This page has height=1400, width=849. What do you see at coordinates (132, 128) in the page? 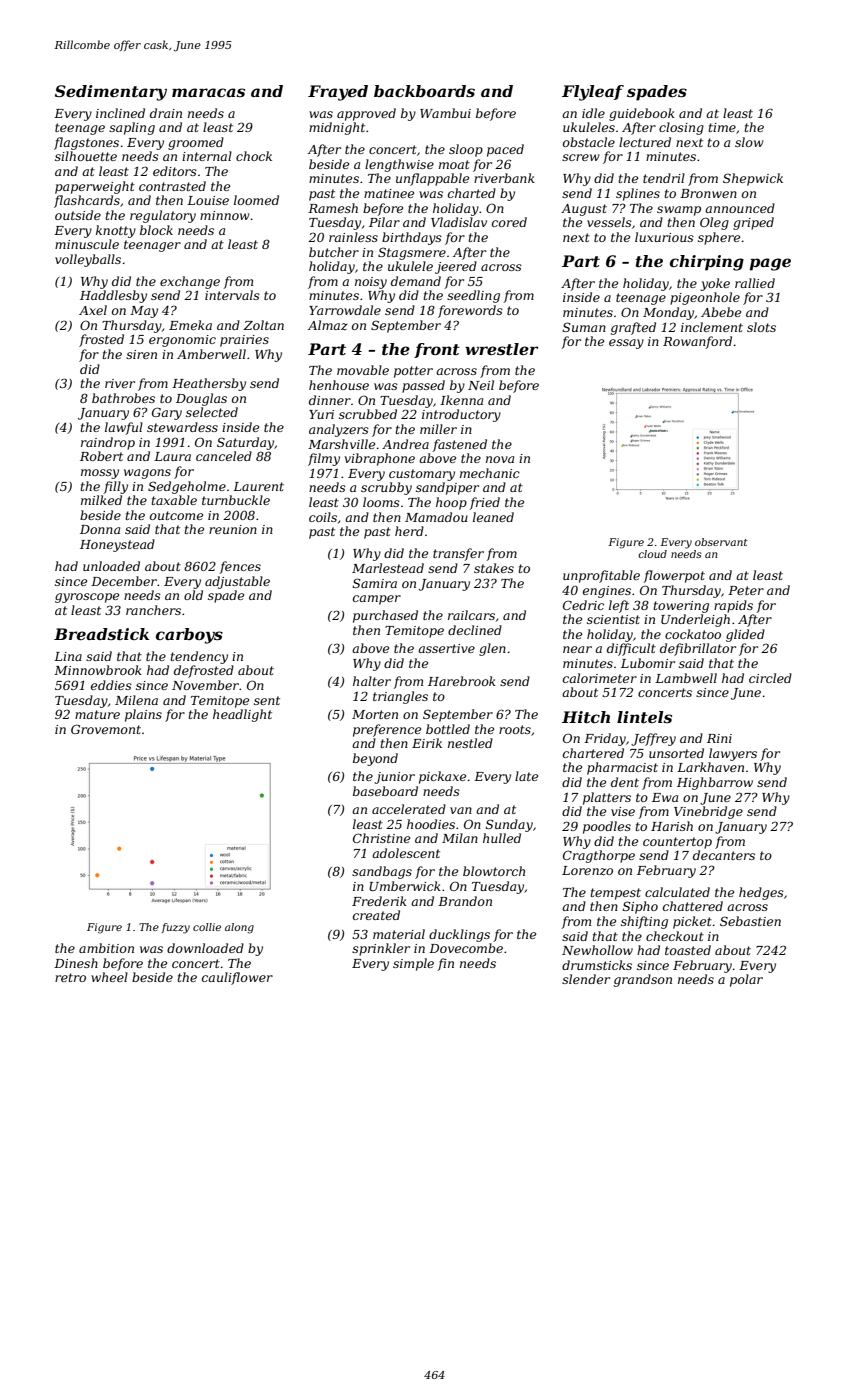
I see `sapling` at bounding box center [132, 128].
